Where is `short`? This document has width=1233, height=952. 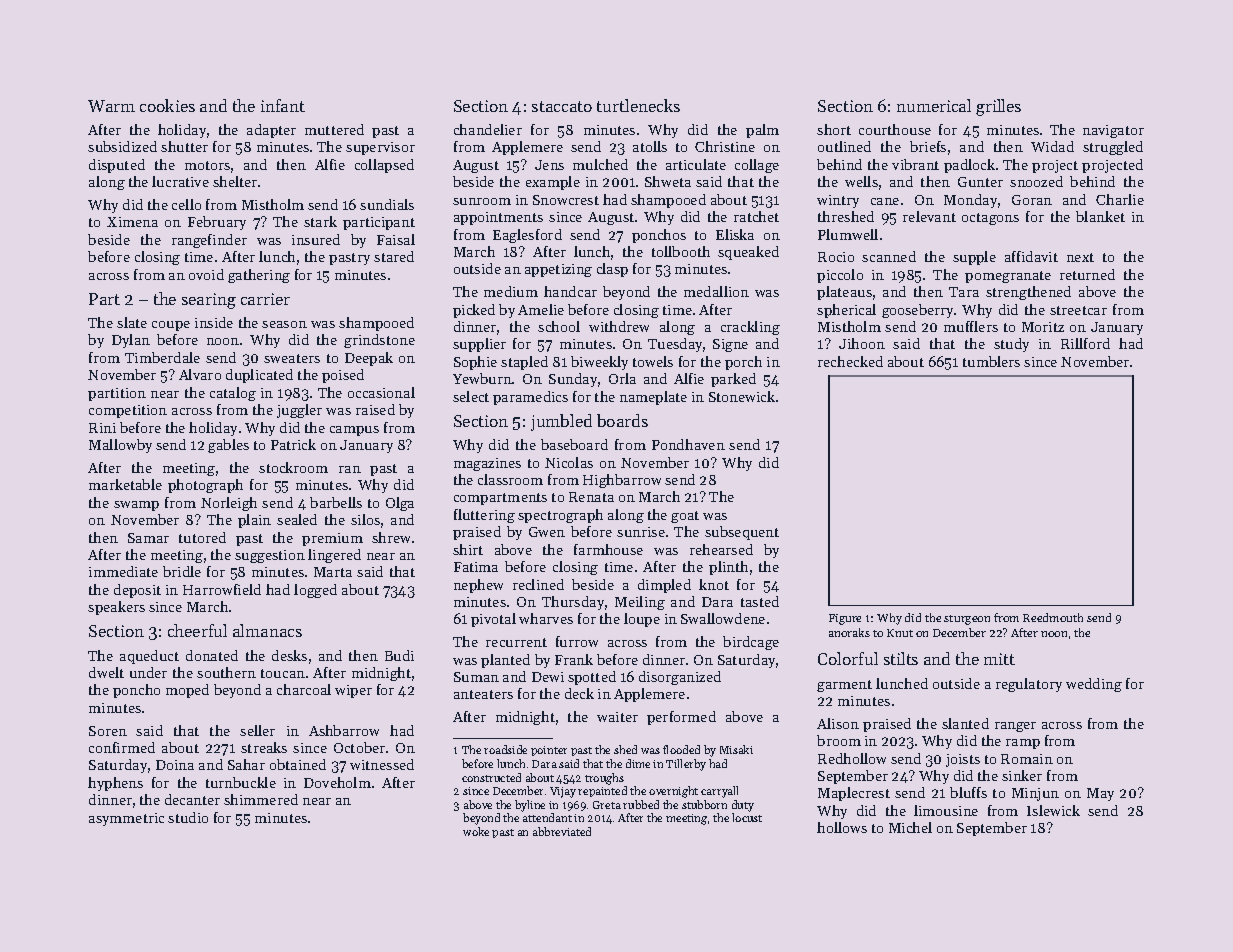 short is located at coordinates (834, 129).
